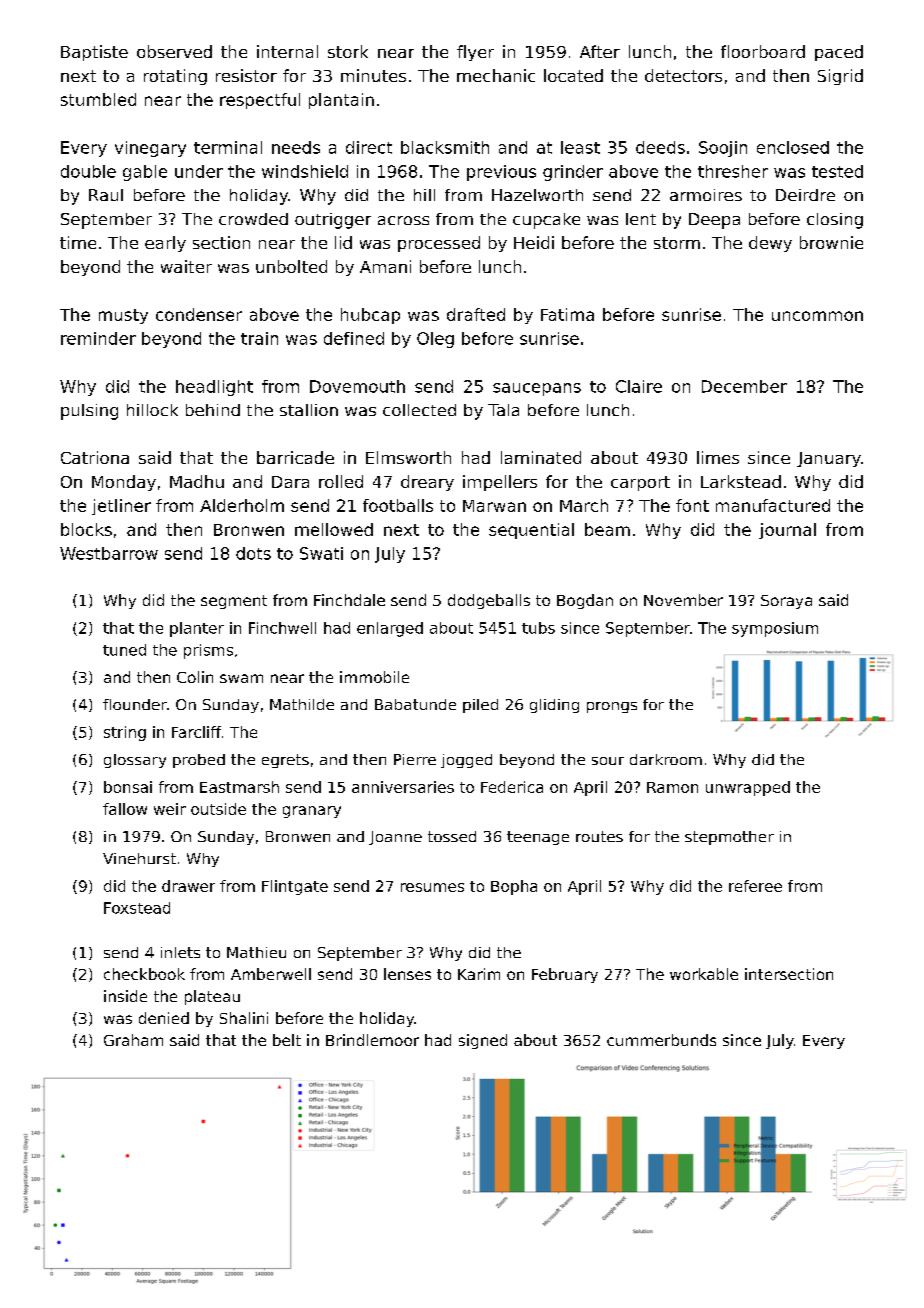  What do you see at coordinates (133, 1040) in the screenshot?
I see `Graham` at bounding box center [133, 1040].
